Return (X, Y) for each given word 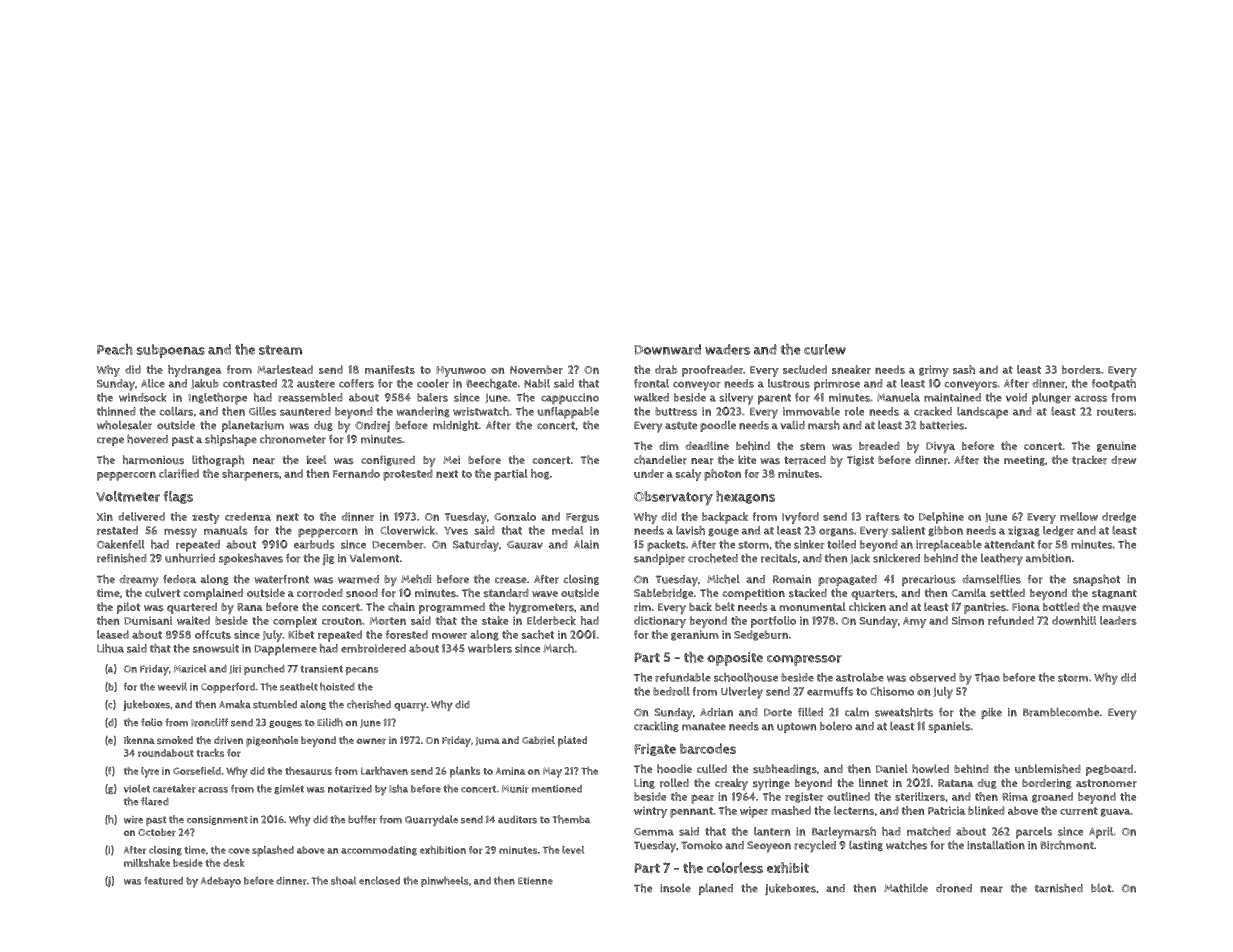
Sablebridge (663, 593)
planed (716, 889)
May (552, 772)
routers (1115, 412)
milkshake (147, 862)
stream (281, 350)
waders (727, 349)
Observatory (673, 498)
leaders (1118, 620)
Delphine (941, 518)
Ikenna (139, 740)
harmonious (153, 460)
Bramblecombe (1061, 712)
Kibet (301, 634)
